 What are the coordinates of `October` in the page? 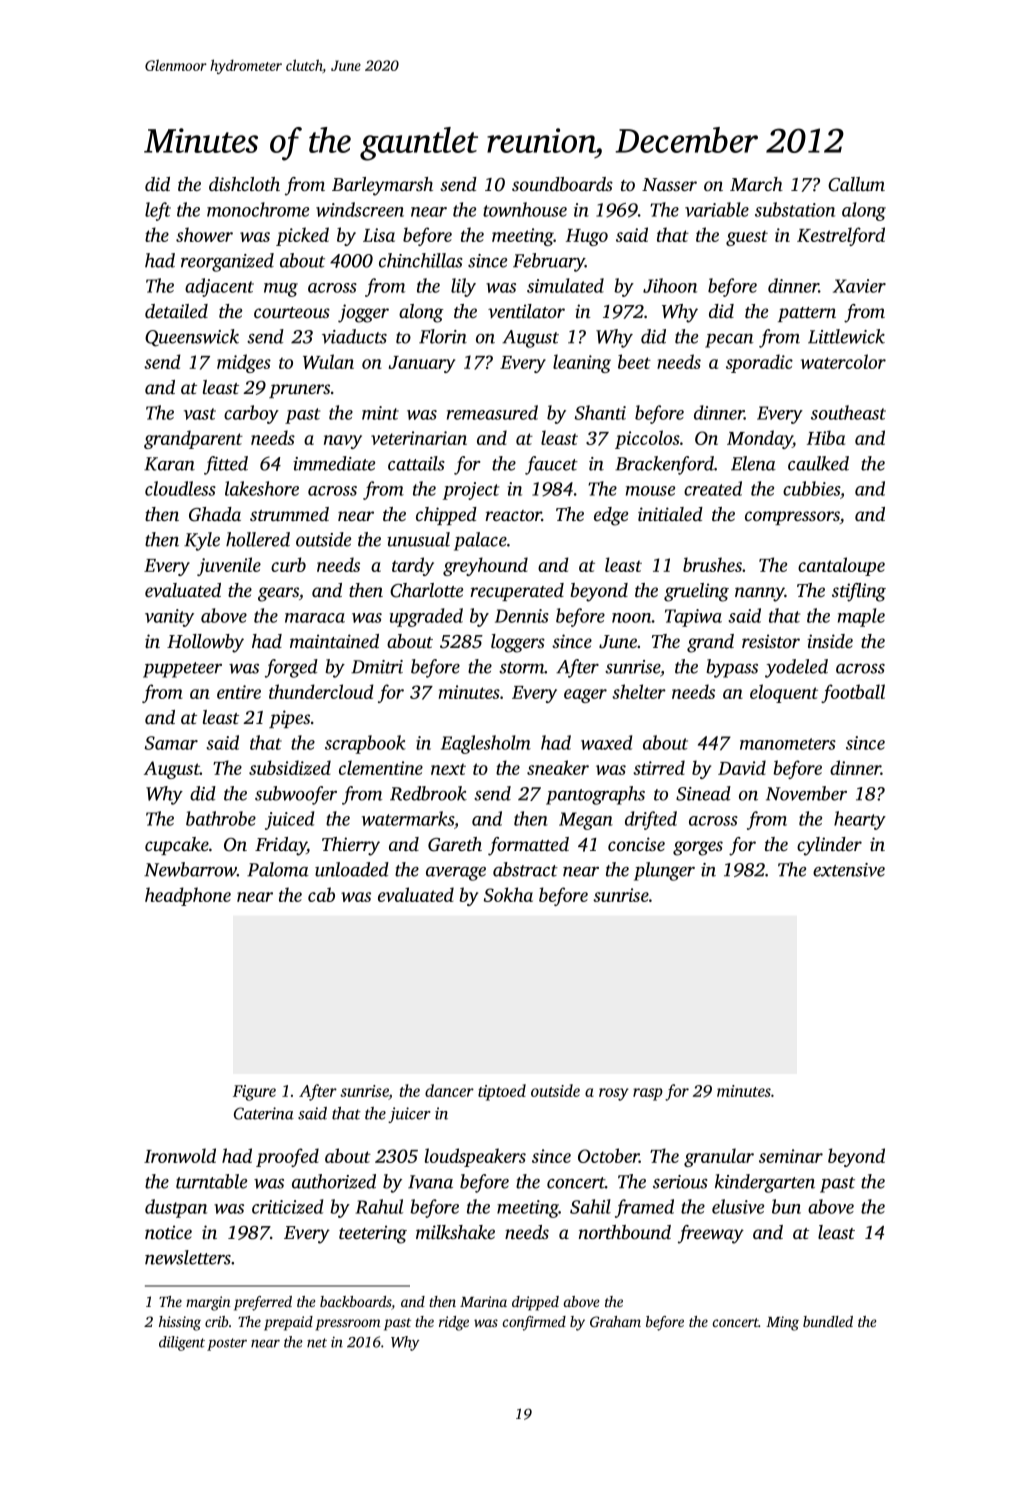 It's located at (608, 1155).
